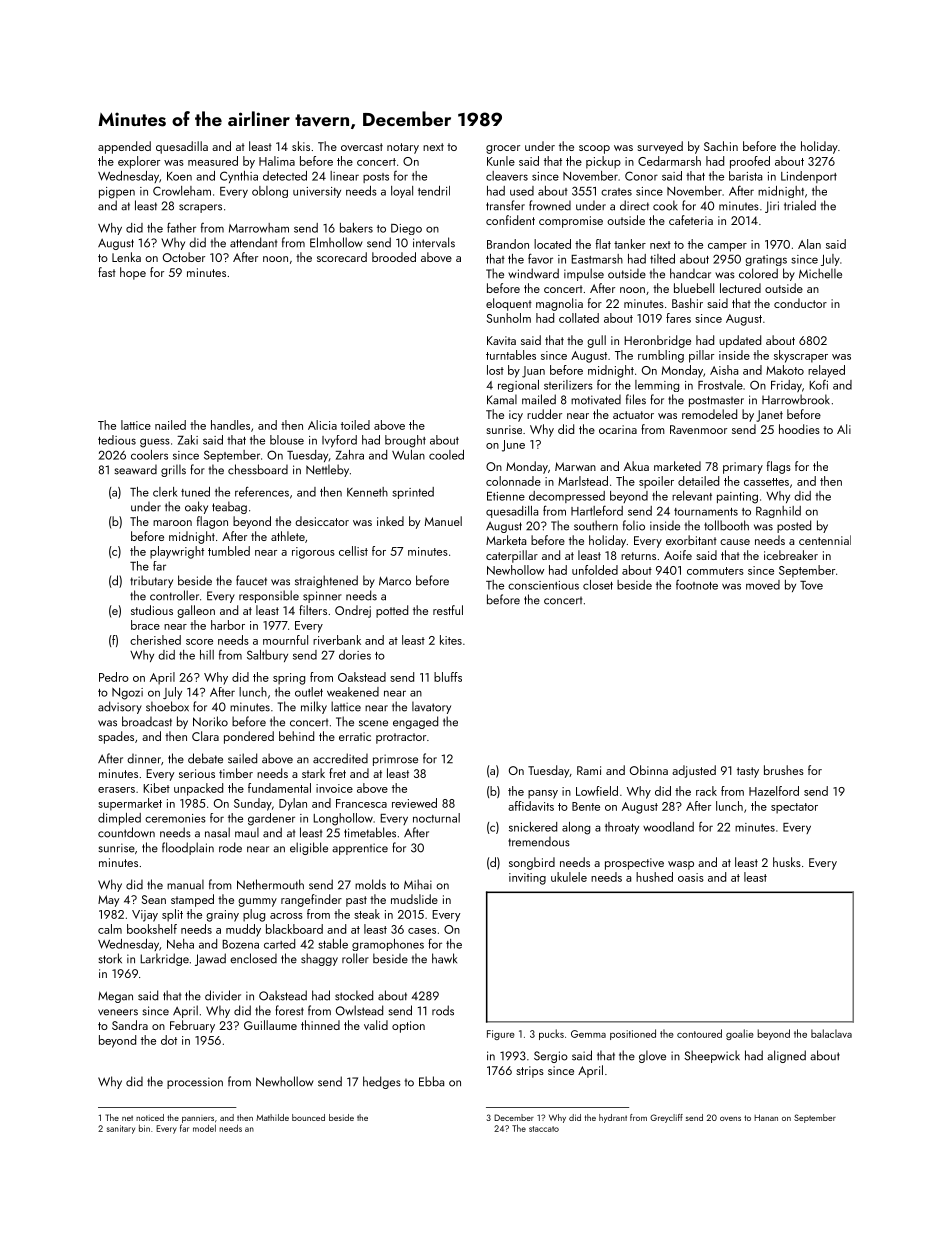  I want to click on blouse, so click(287, 440).
